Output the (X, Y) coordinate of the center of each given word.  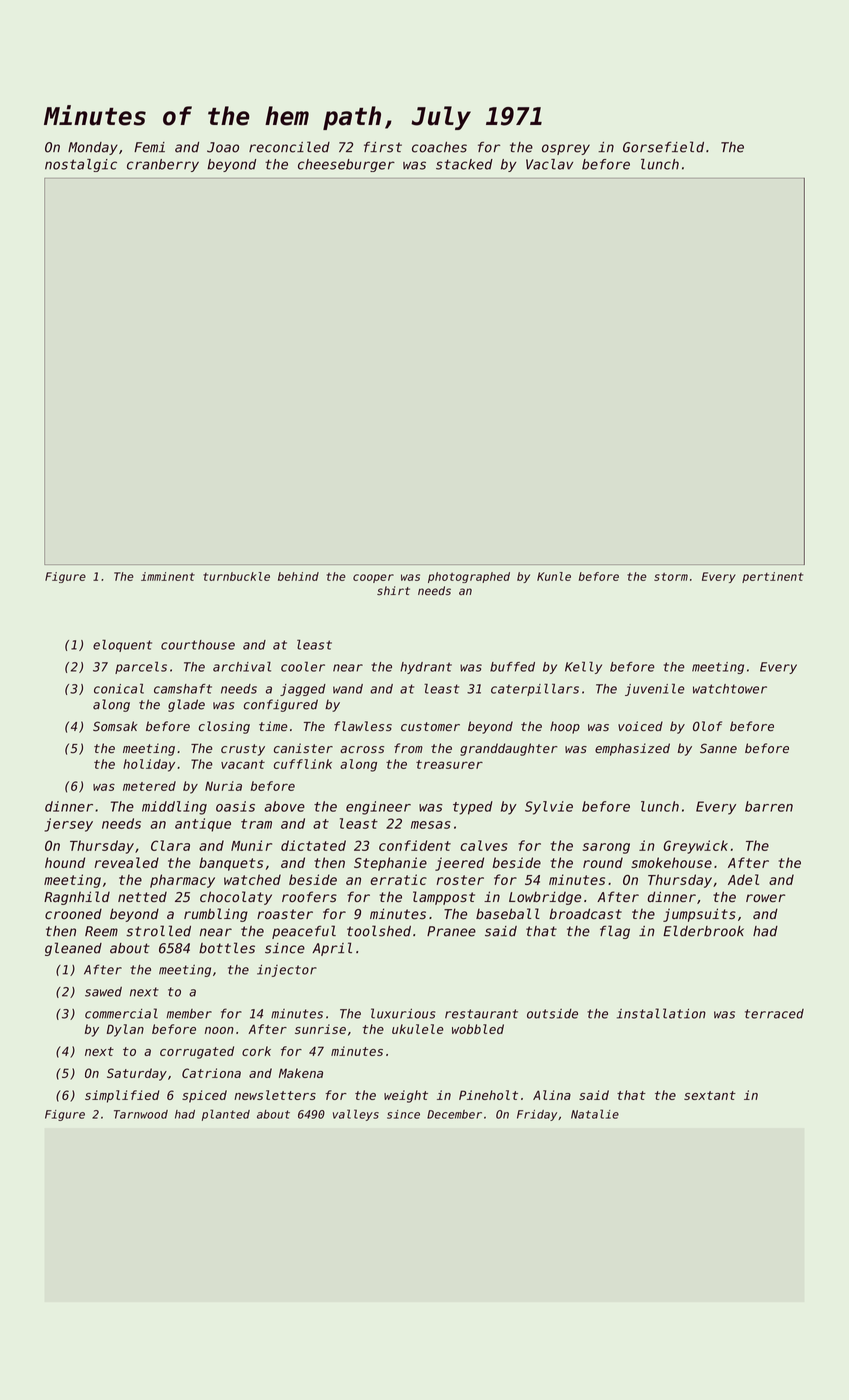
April (332, 949)
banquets (231, 864)
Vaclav (549, 164)
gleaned (73, 949)
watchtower (730, 689)
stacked (464, 164)
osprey (566, 149)
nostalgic (81, 165)
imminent (168, 576)
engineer (378, 808)
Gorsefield (663, 147)
